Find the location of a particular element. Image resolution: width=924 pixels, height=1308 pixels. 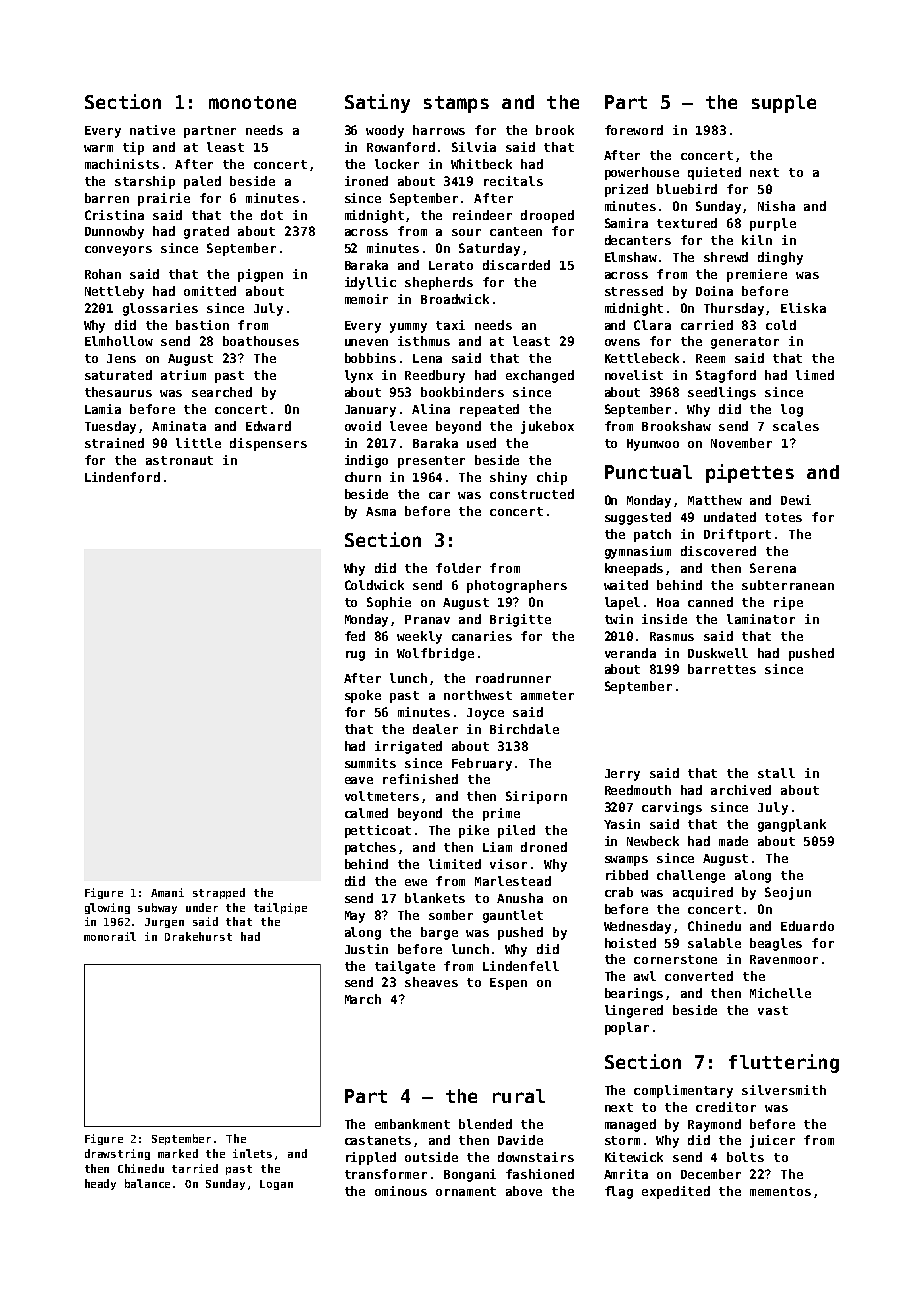

harrows is located at coordinates (439, 130).
